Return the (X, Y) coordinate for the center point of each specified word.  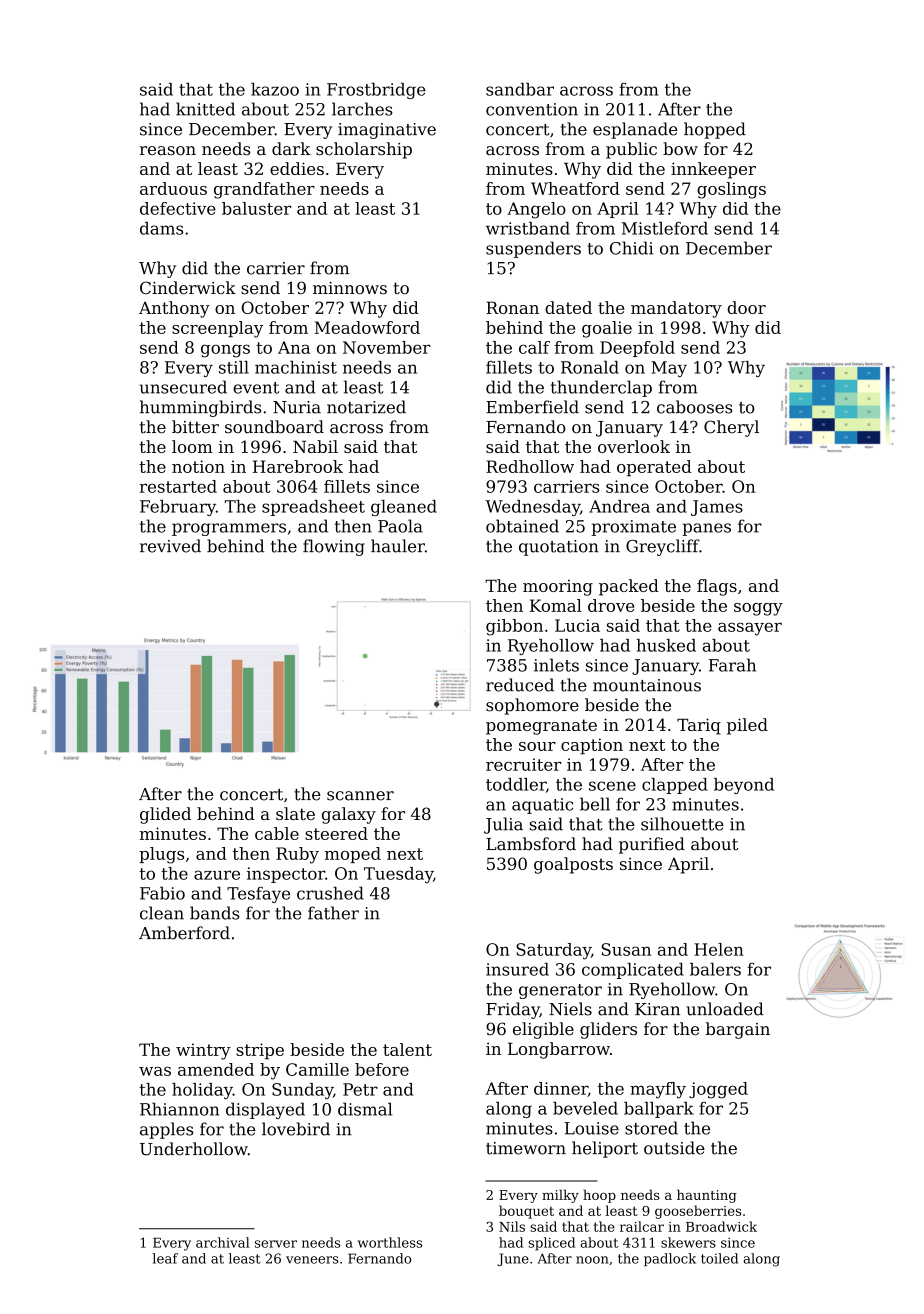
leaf (165, 1258)
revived (170, 546)
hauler (398, 546)
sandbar (520, 89)
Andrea (619, 506)
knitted (205, 109)
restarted (178, 486)
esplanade (635, 130)
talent (407, 1049)
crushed (330, 893)
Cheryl (731, 428)
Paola (400, 526)
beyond (744, 786)
